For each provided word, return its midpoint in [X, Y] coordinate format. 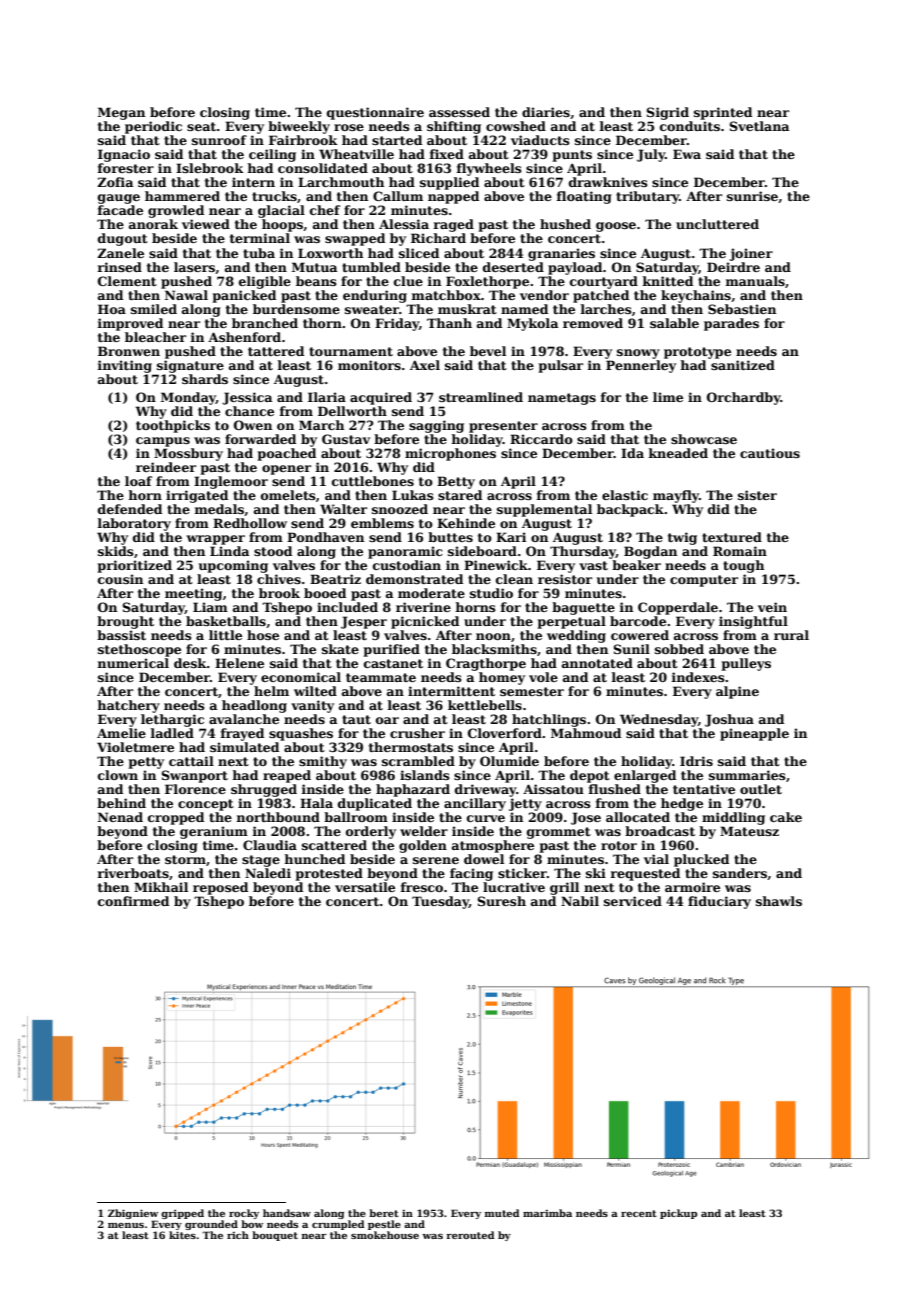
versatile [365, 887]
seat [201, 126]
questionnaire [375, 113]
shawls [779, 901]
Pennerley [641, 366]
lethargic [172, 720]
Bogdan [650, 552]
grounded [211, 1225]
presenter [503, 427]
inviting [125, 366]
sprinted [723, 113]
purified [392, 650]
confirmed [133, 901]
